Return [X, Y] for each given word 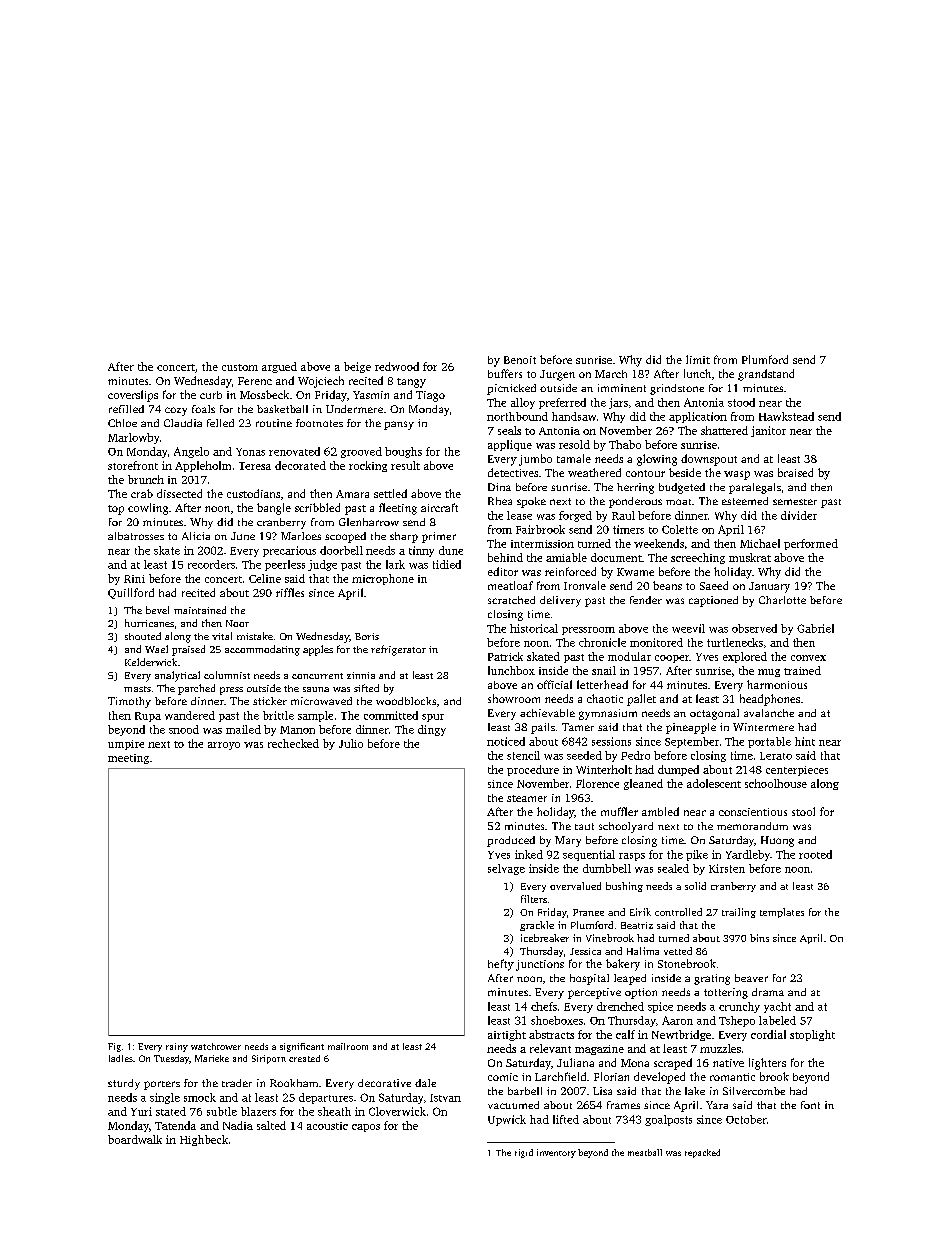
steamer [527, 798]
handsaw [574, 416]
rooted [815, 854]
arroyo [224, 746]
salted [271, 1125]
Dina [499, 487]
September [692, 742]
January [769, 587]
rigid [524, 1153]
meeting [128, 759]
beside [685, 472]
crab [142, 493]
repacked [702, 1153]
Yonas [250, 452]
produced [511, 841]
